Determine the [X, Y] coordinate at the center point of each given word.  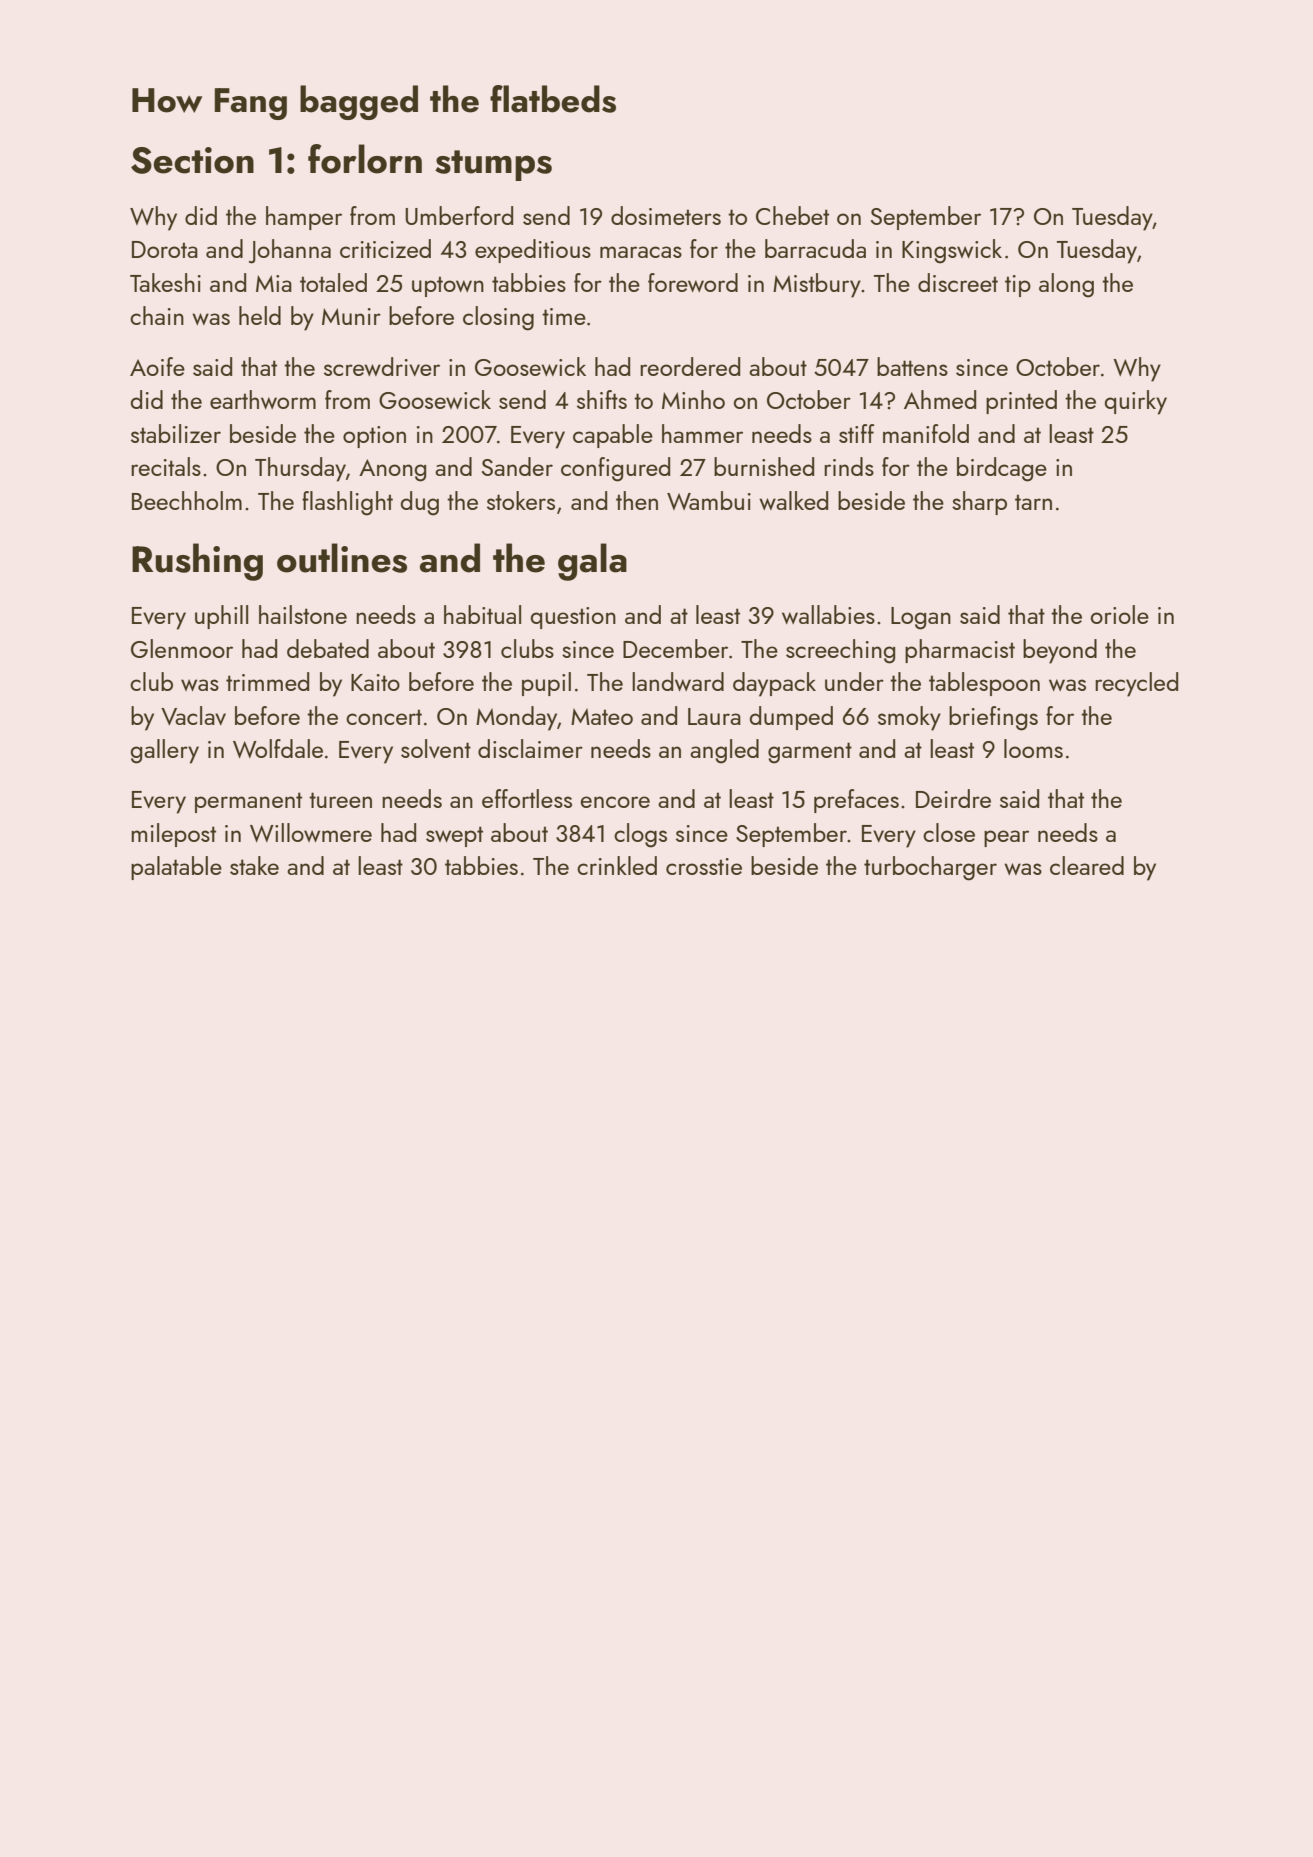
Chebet [792, 215]
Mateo [602, 716]
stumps [493, 165]
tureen [340, 800]
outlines [342, 558]
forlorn [365, 159]
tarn [1033, 502]
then [637, 500]
